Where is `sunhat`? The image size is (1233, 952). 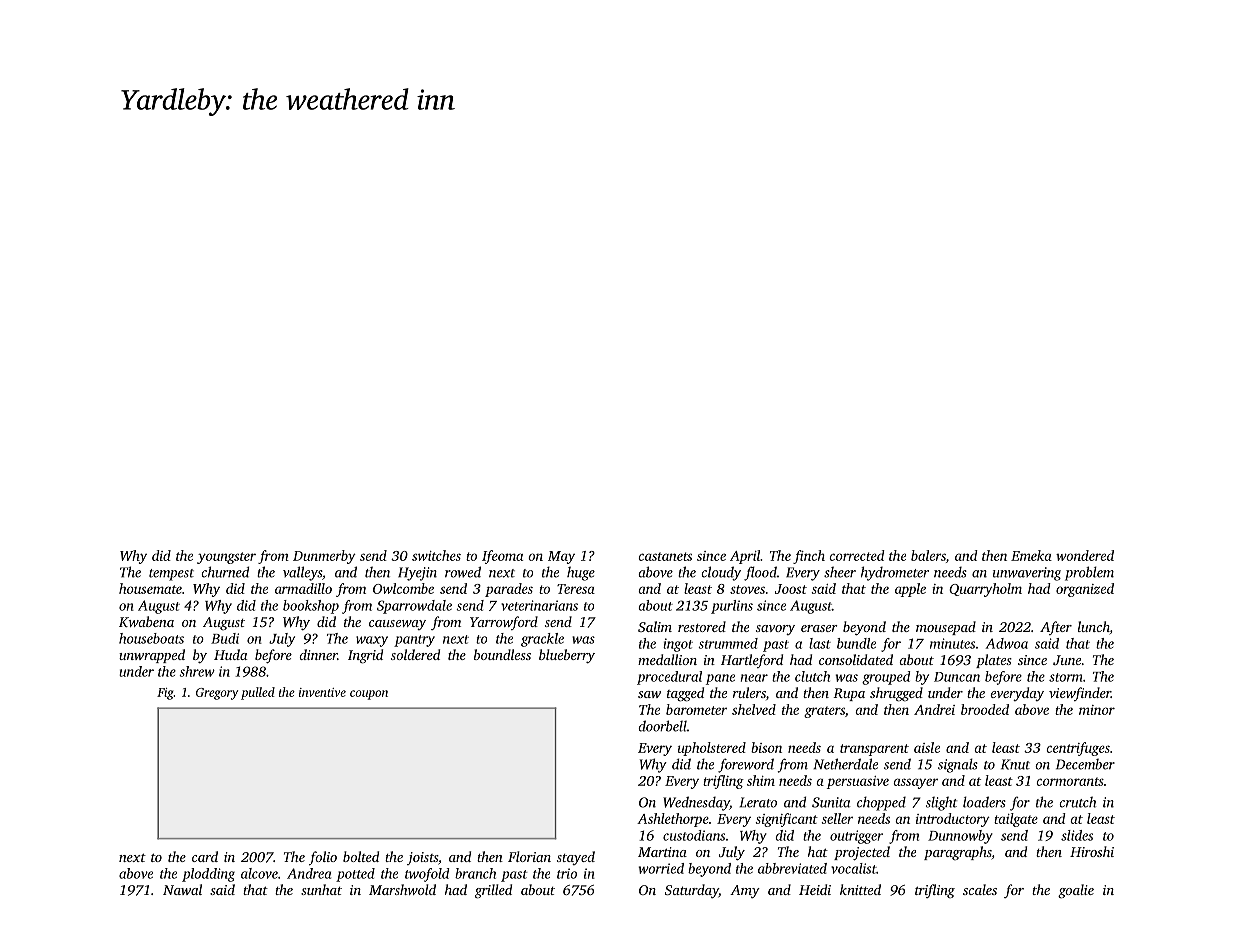 sunhat is located at coordinates (321, 889).
